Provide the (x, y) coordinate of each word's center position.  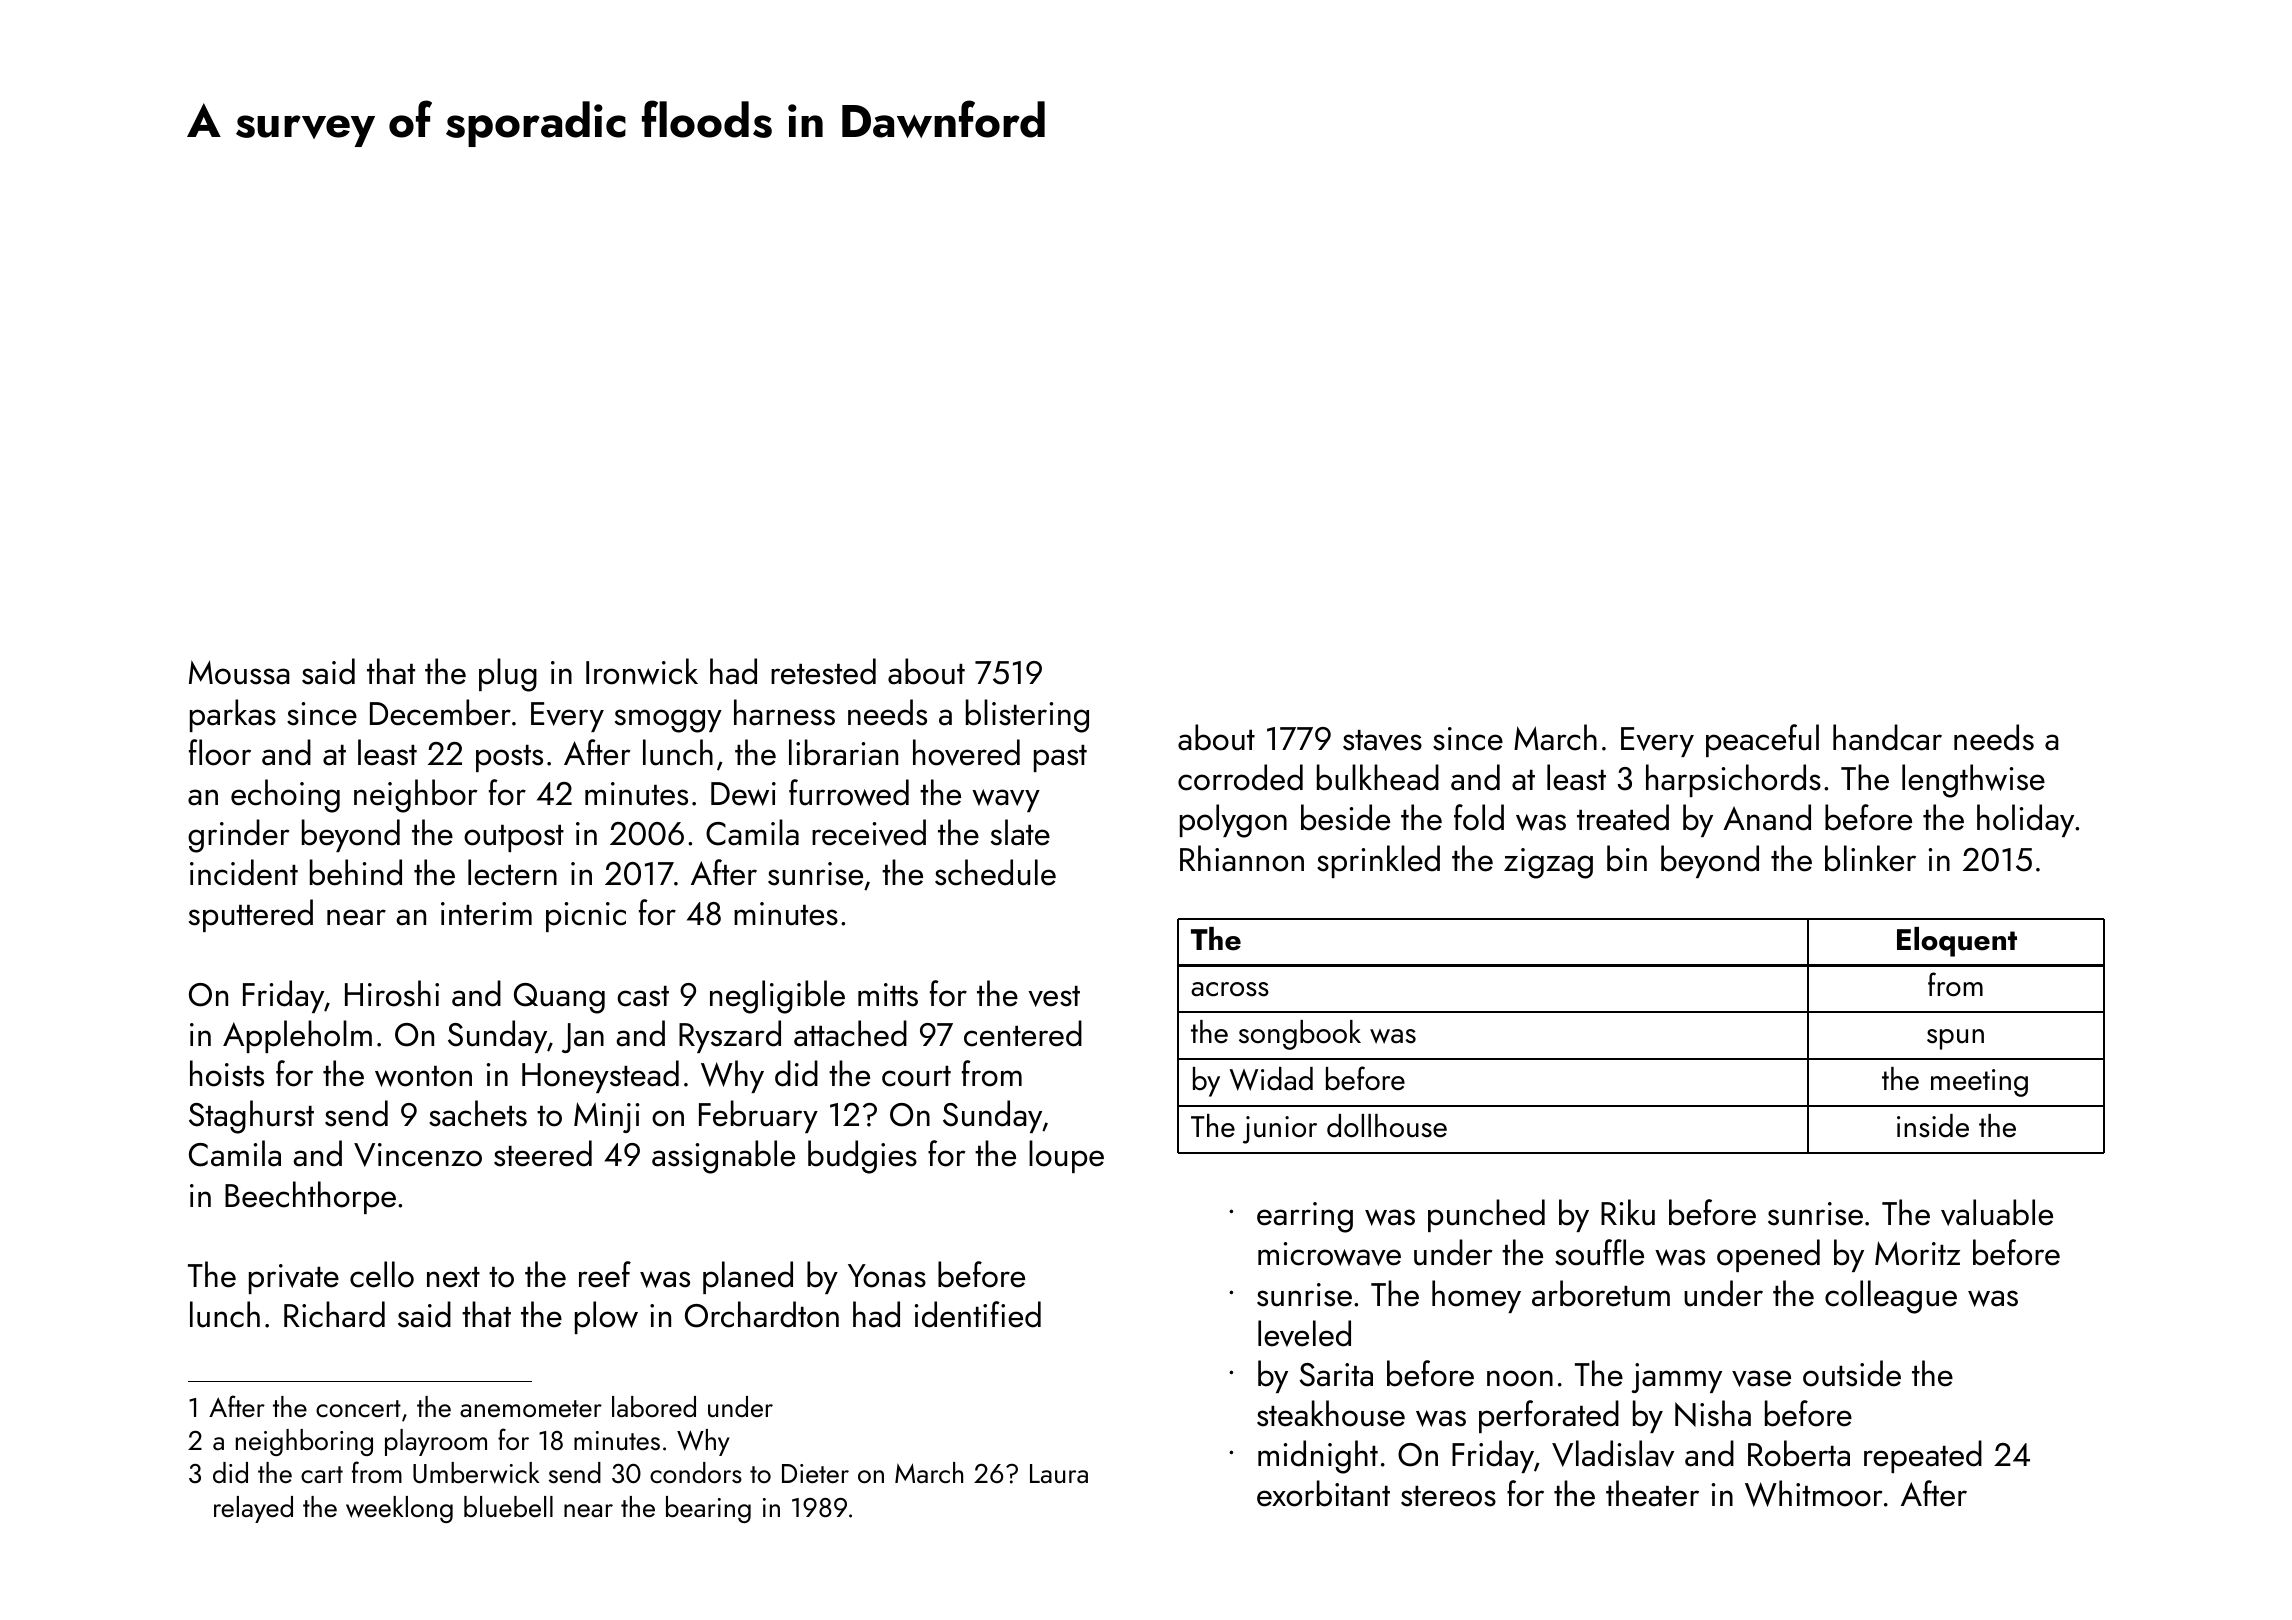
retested (823, 671)
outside (1852, 1373)
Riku (1628, 1212)
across (1230, 989)
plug (508, 675)
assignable (723, 1157)
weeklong (399, 1509)
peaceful (1762, 740)
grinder (239, 836)
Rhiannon (1242, 858)
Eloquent (1957, 942)
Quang (559, 998)
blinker (1870, 858)
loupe (1066, 1156)
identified (978, 1314)
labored (654, 1406)
